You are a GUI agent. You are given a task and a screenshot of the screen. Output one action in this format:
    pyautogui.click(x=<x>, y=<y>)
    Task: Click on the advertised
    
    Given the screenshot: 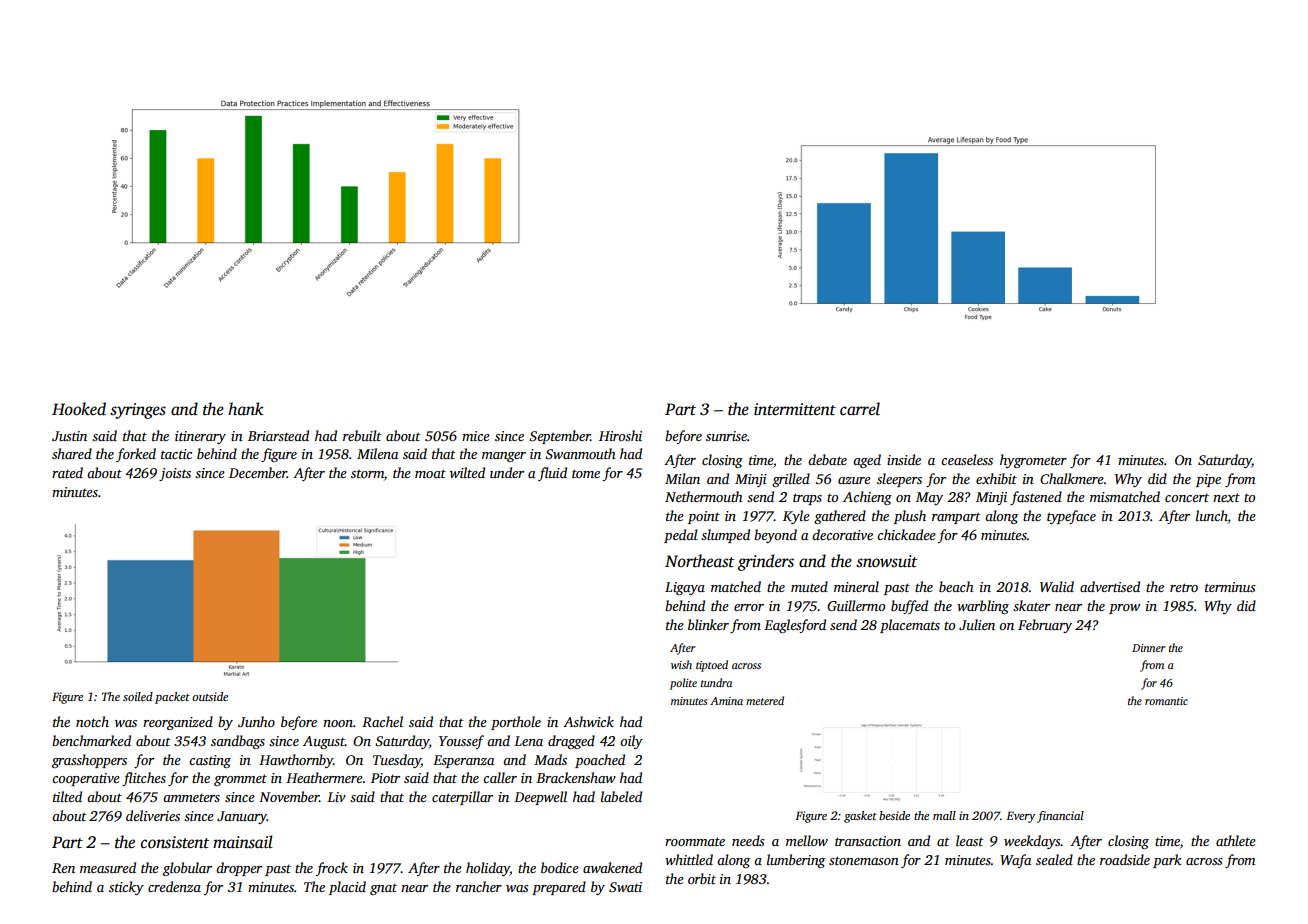 What is the action you would take?
    pyautogui.click(x=1110, y=586)
